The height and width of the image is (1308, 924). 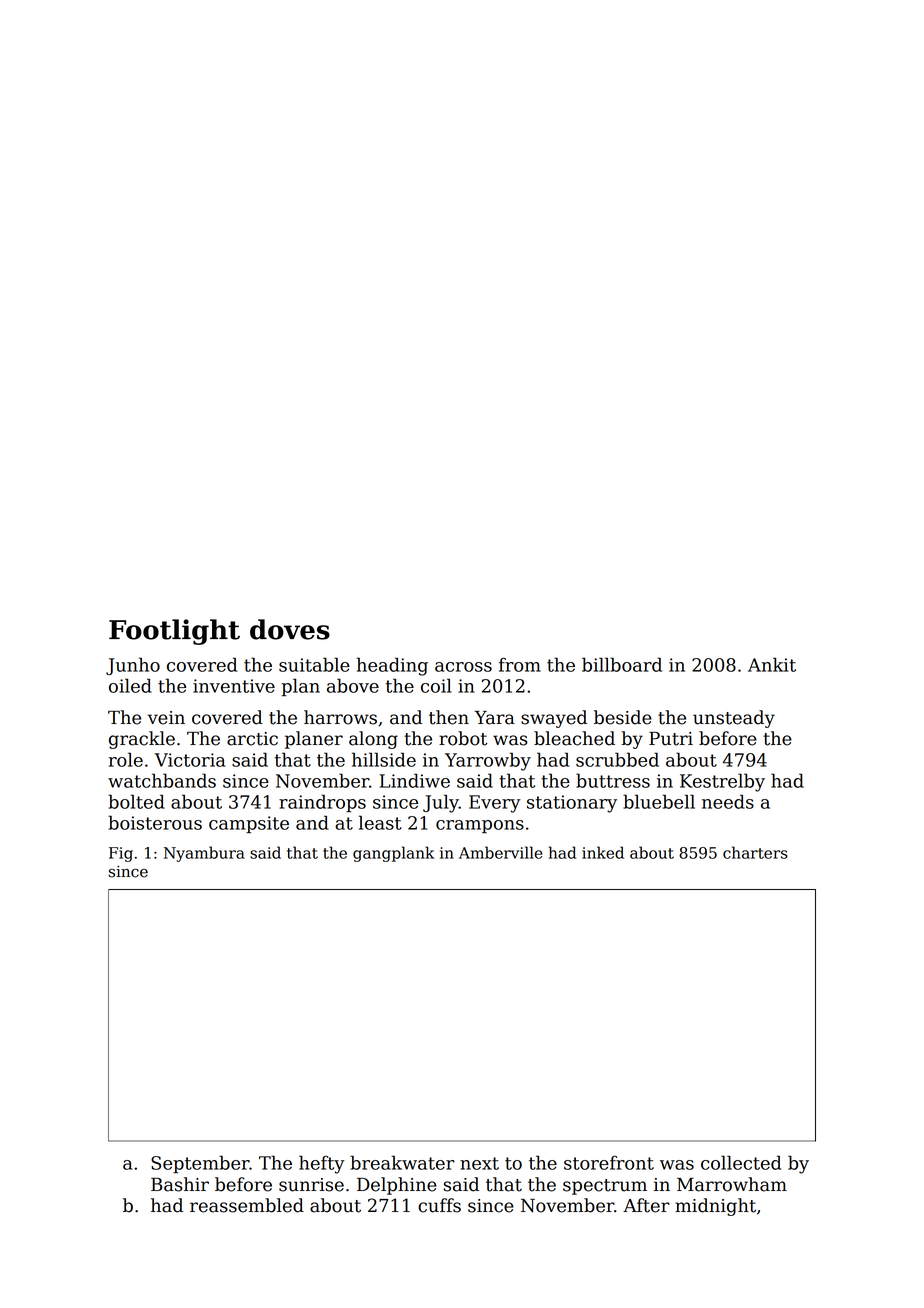 I want to click on Ankit, so click(x=772, y=664).
